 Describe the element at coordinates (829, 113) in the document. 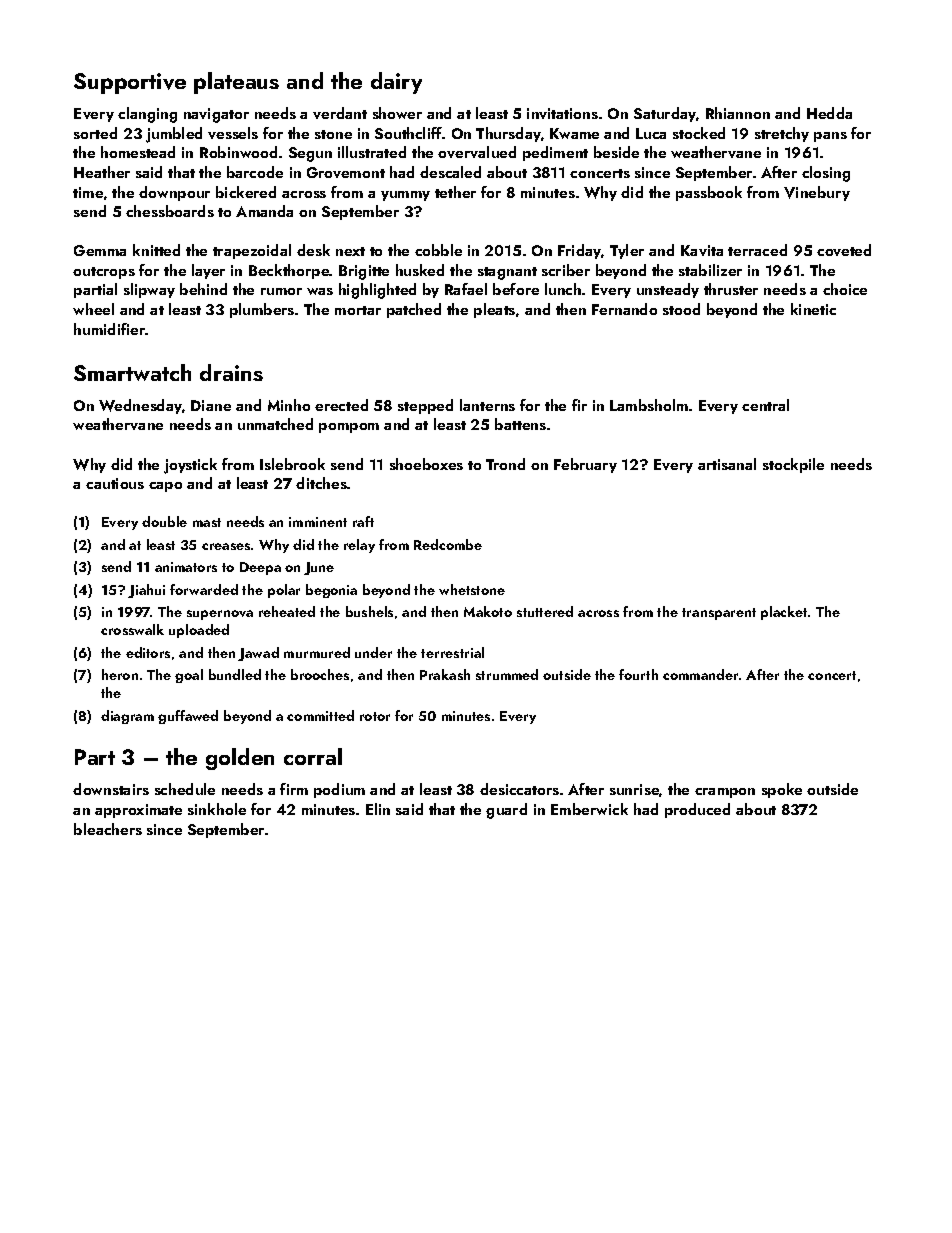

I see `Hedda` at that location.
